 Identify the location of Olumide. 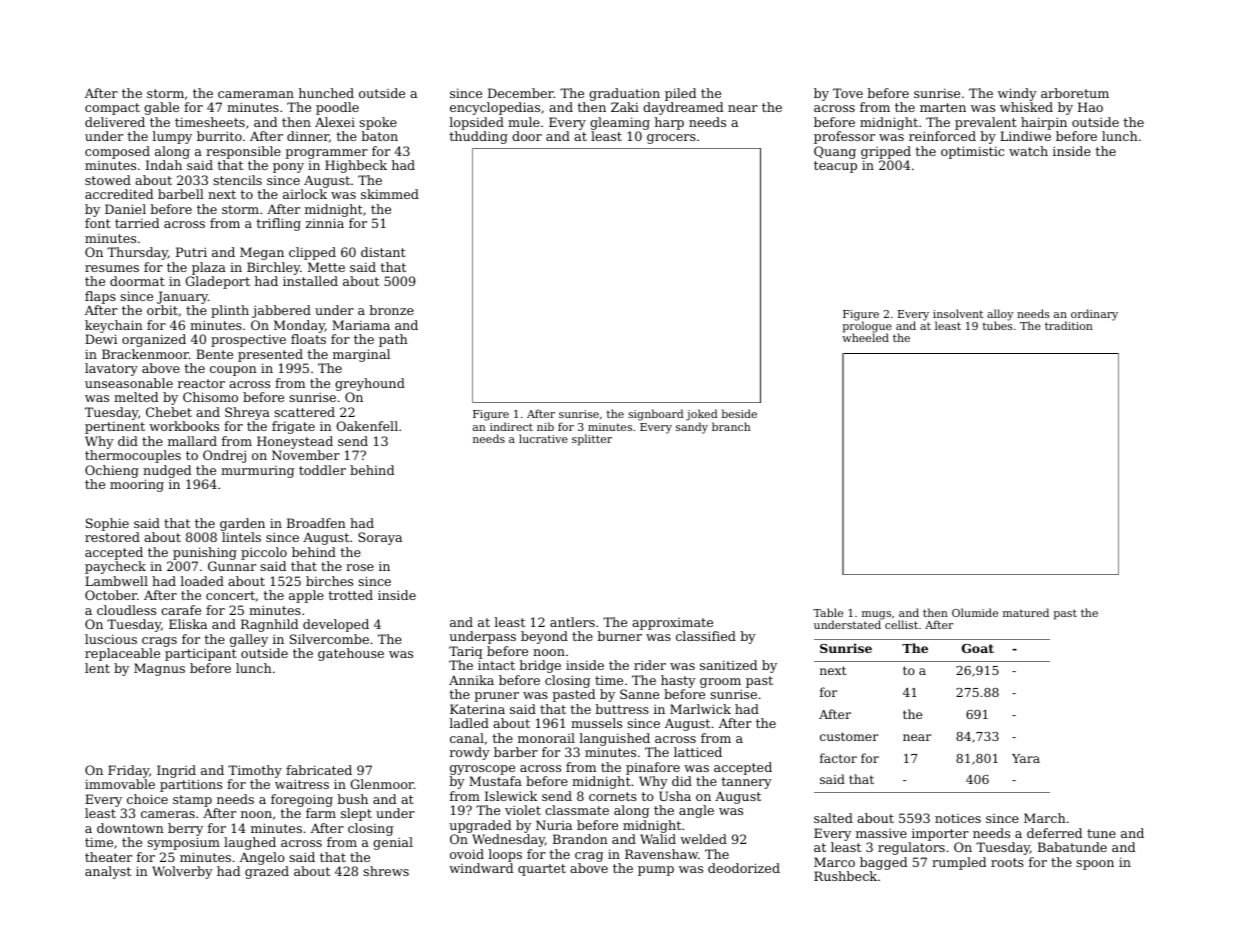
(975, 612).
